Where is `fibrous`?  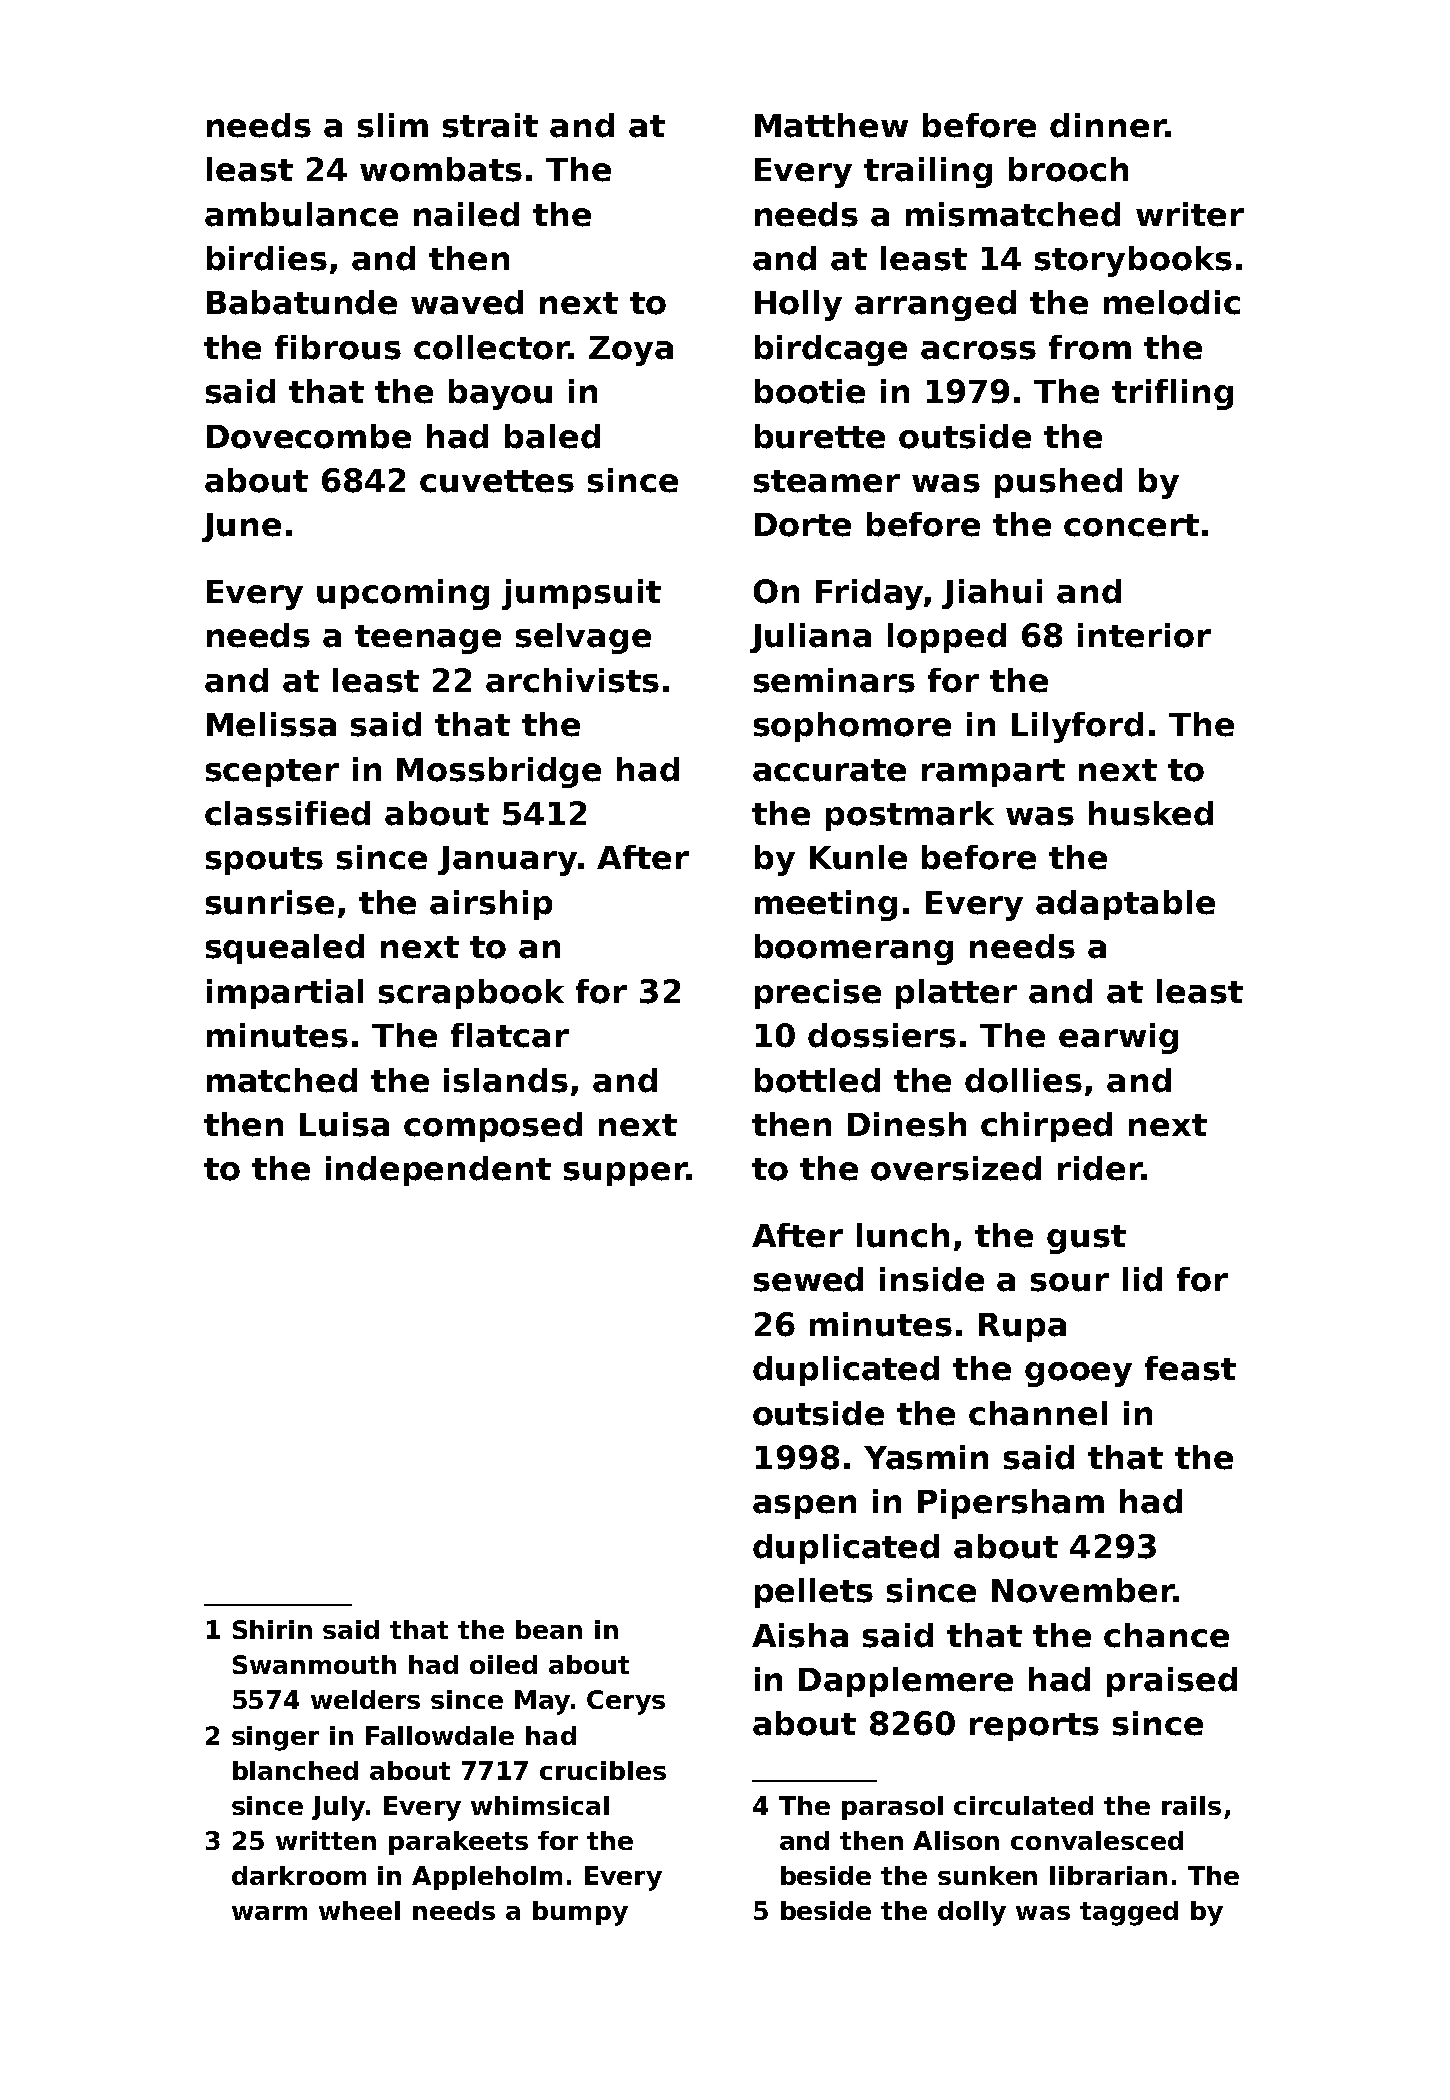
fibrous is located at coordinates (338, 347).
